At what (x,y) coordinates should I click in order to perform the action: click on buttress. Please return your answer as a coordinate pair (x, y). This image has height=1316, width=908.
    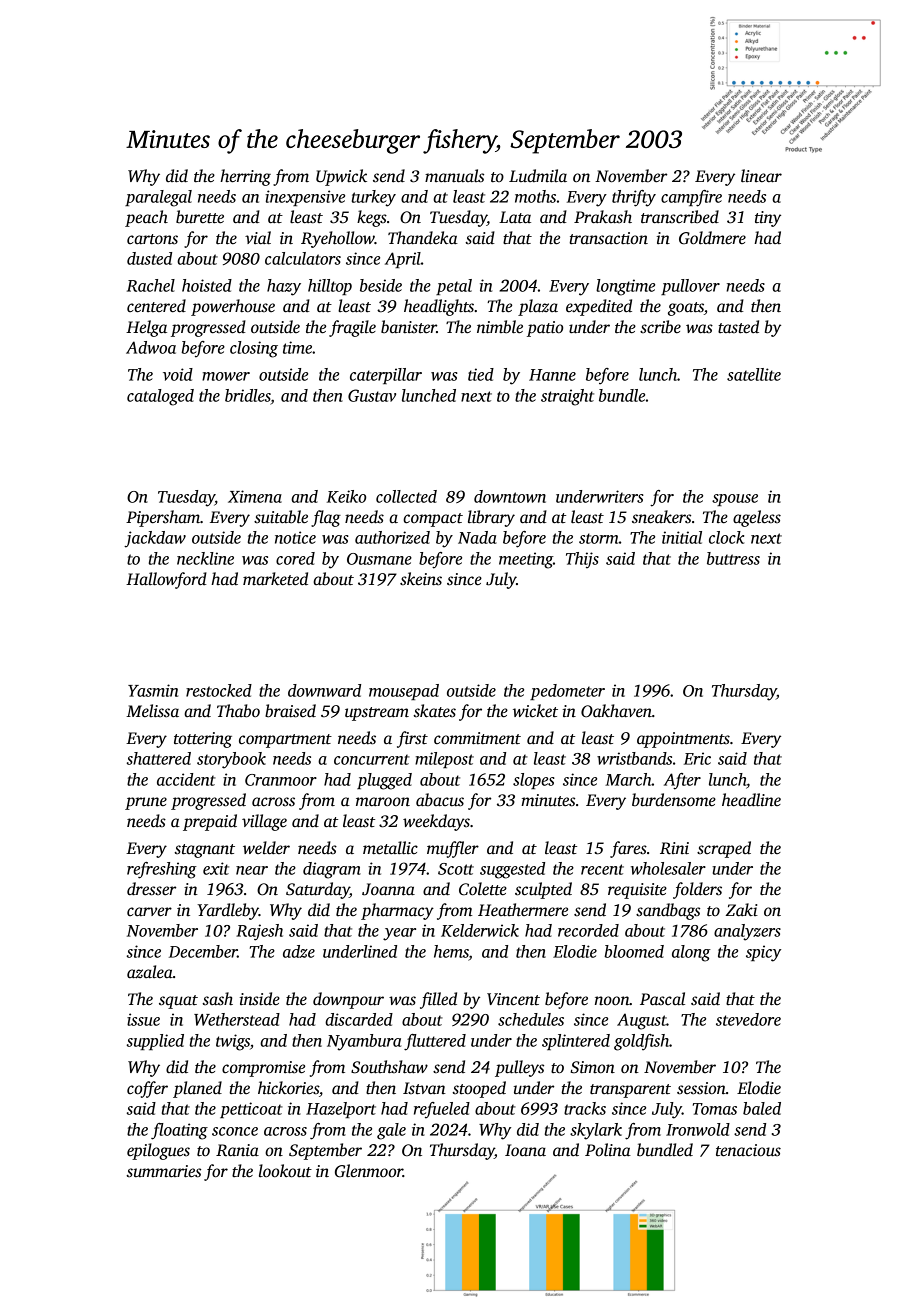
    Looking at the image, I should click on (733, 558).
